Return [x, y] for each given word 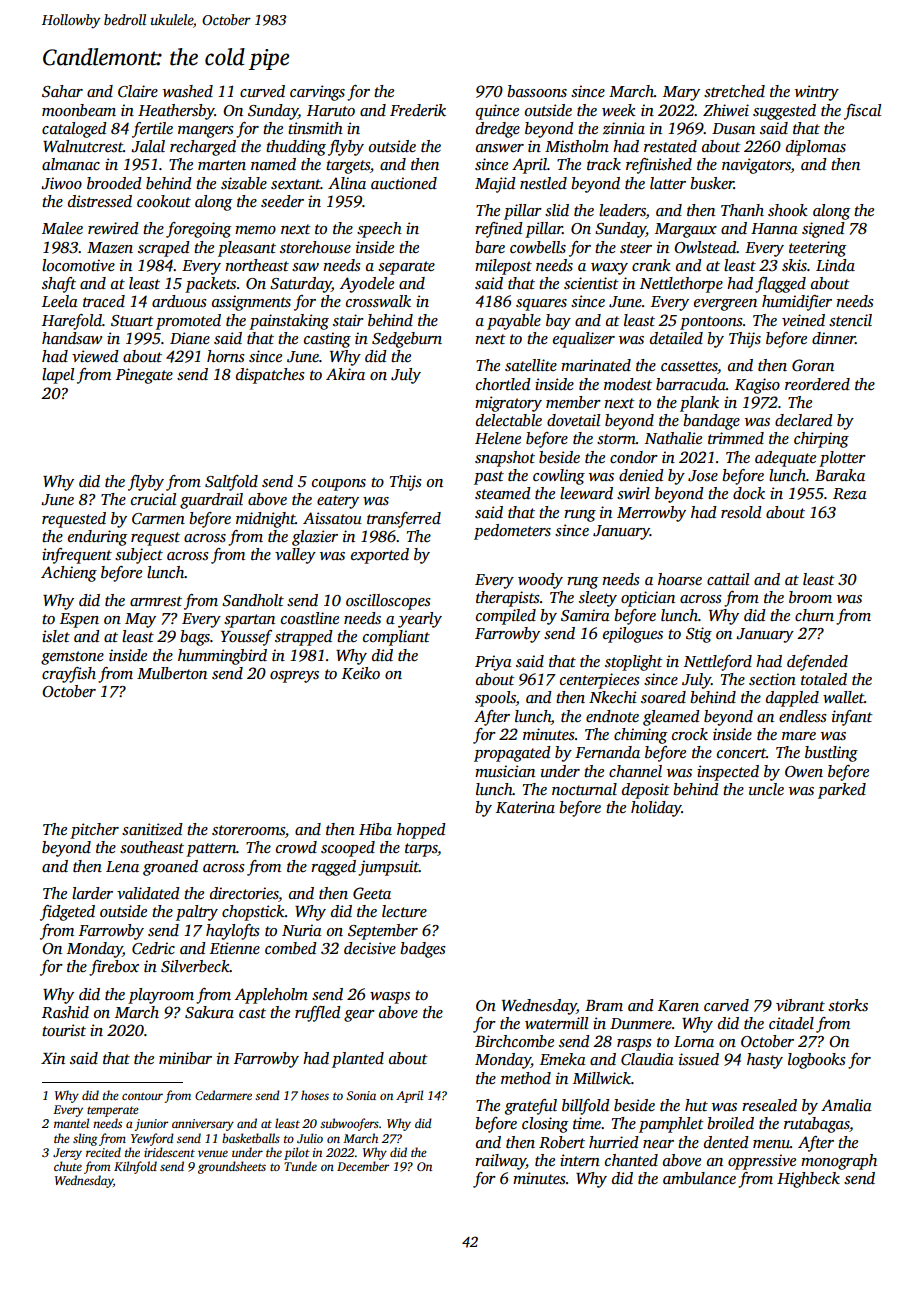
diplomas [816, 148]
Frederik [418, 110]
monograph [839, 1162]
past [489, 478]
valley [295, 556]
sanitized [152, 829]
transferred [404, 520]
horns [226, 356]
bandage [711, 422]
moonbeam [79, 110]
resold [741, 512]
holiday [656, 809]
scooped [348, 849]
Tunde [300, 1166]
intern [580, 1160]
